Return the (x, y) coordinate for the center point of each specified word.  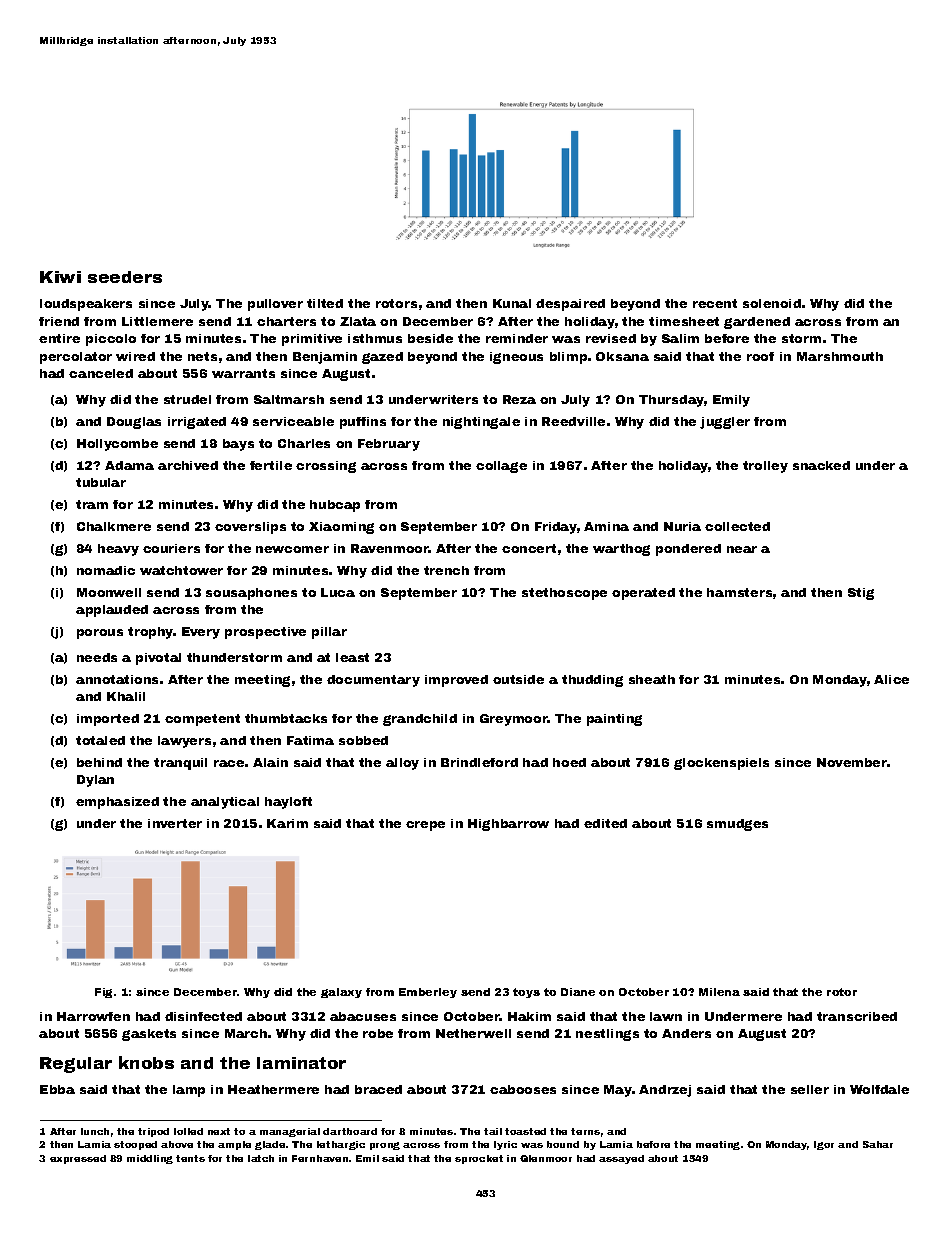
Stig (861, 594)
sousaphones (251, 594)
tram (92, 504)
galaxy (341, 993)
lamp (189, 1091)
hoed (569, 762)
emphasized (117, 803)
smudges (737, 825)
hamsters (739, 592)
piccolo (111, 340)
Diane (578, 992)
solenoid (772, 303)
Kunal (512, 303)
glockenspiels (721, 764)
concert (529, 548)
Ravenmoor (390, 548)
